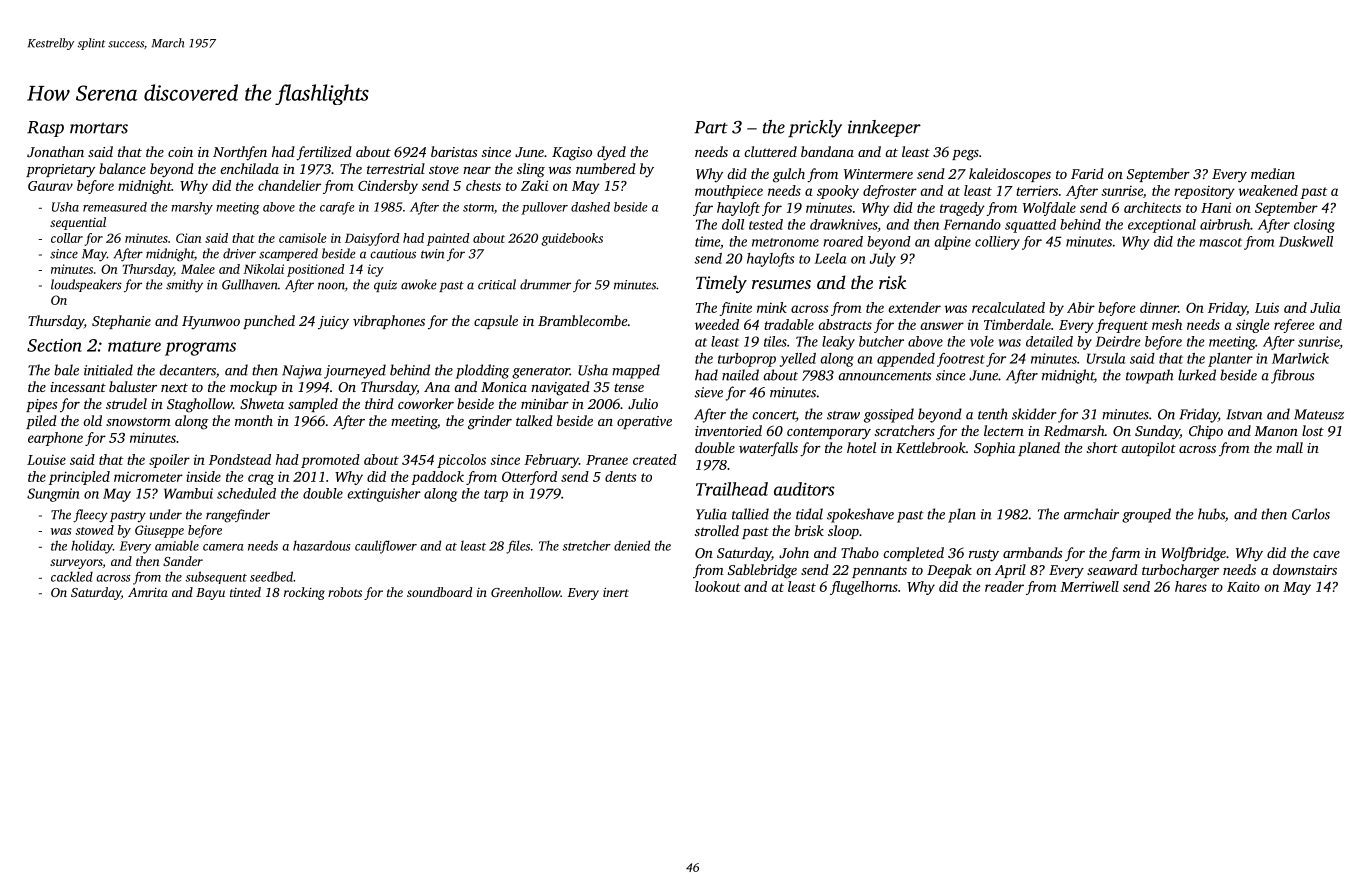 Image resolution: width=1372 pixels, height=887 pixels. What do you see at coordinates (99, 128) in the page?
I see `mortars` at bounding box center [99, 128].
